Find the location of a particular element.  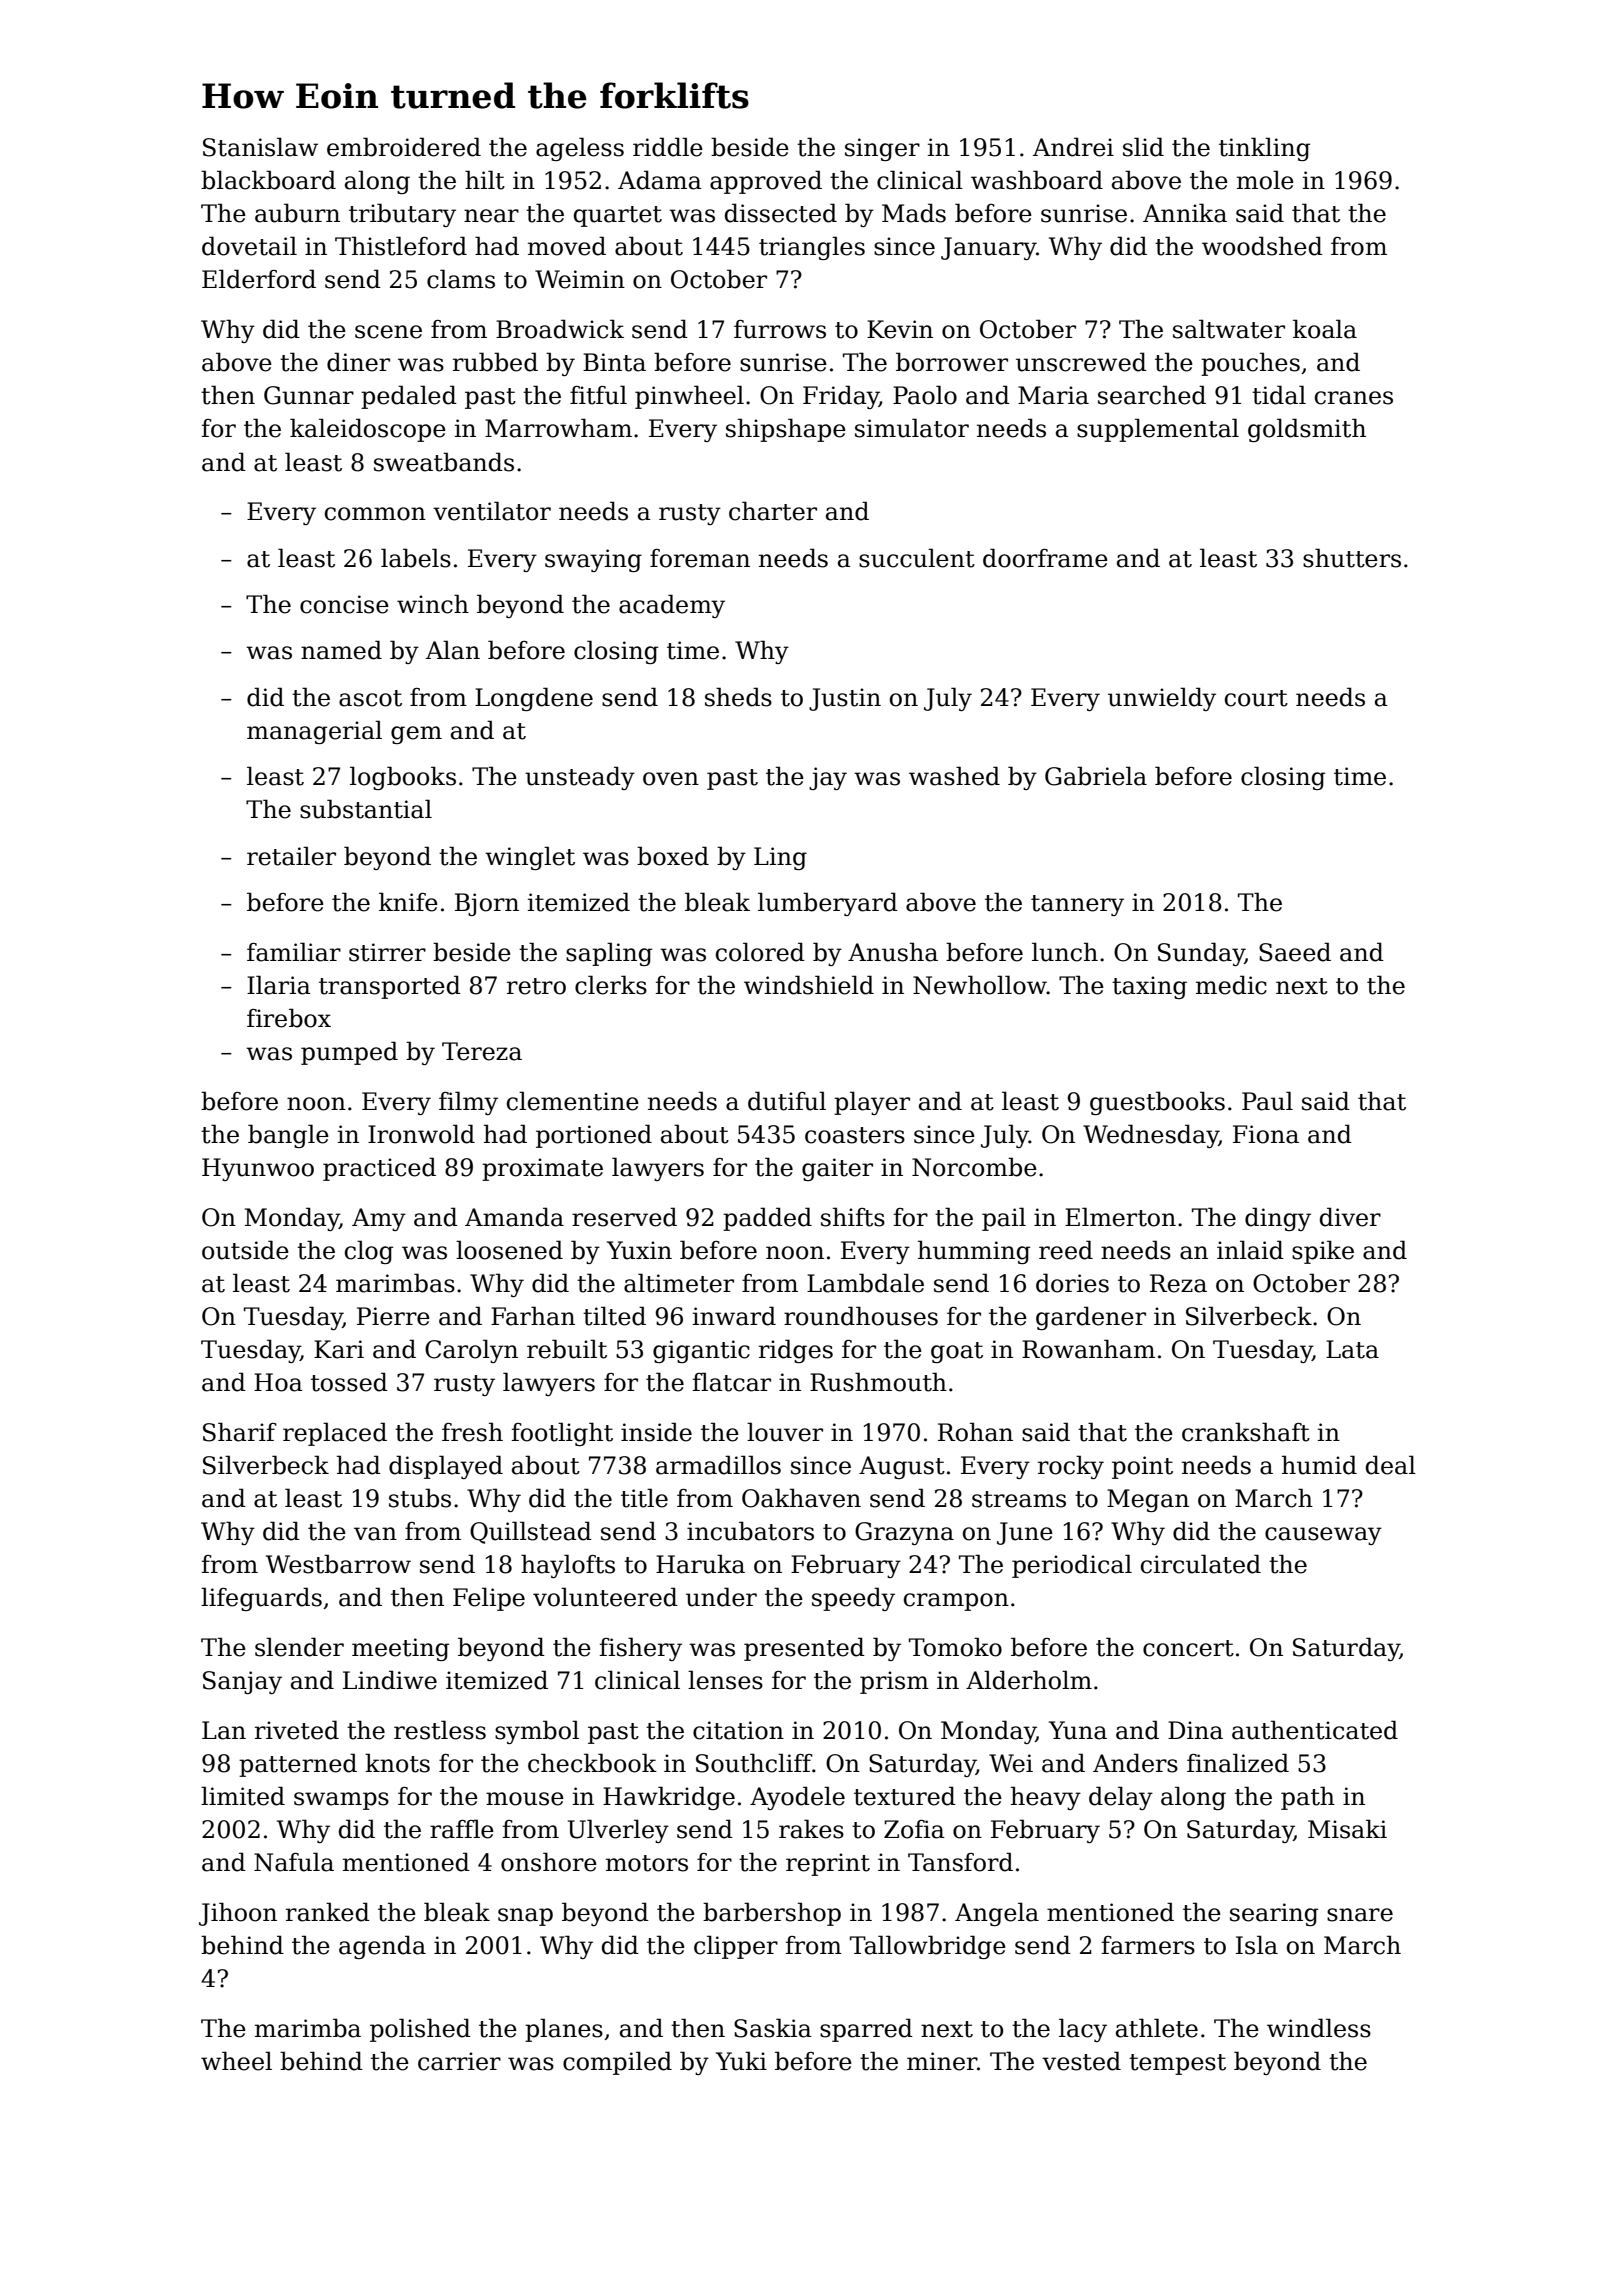

carrier is located at coordinates (459, 2061).
